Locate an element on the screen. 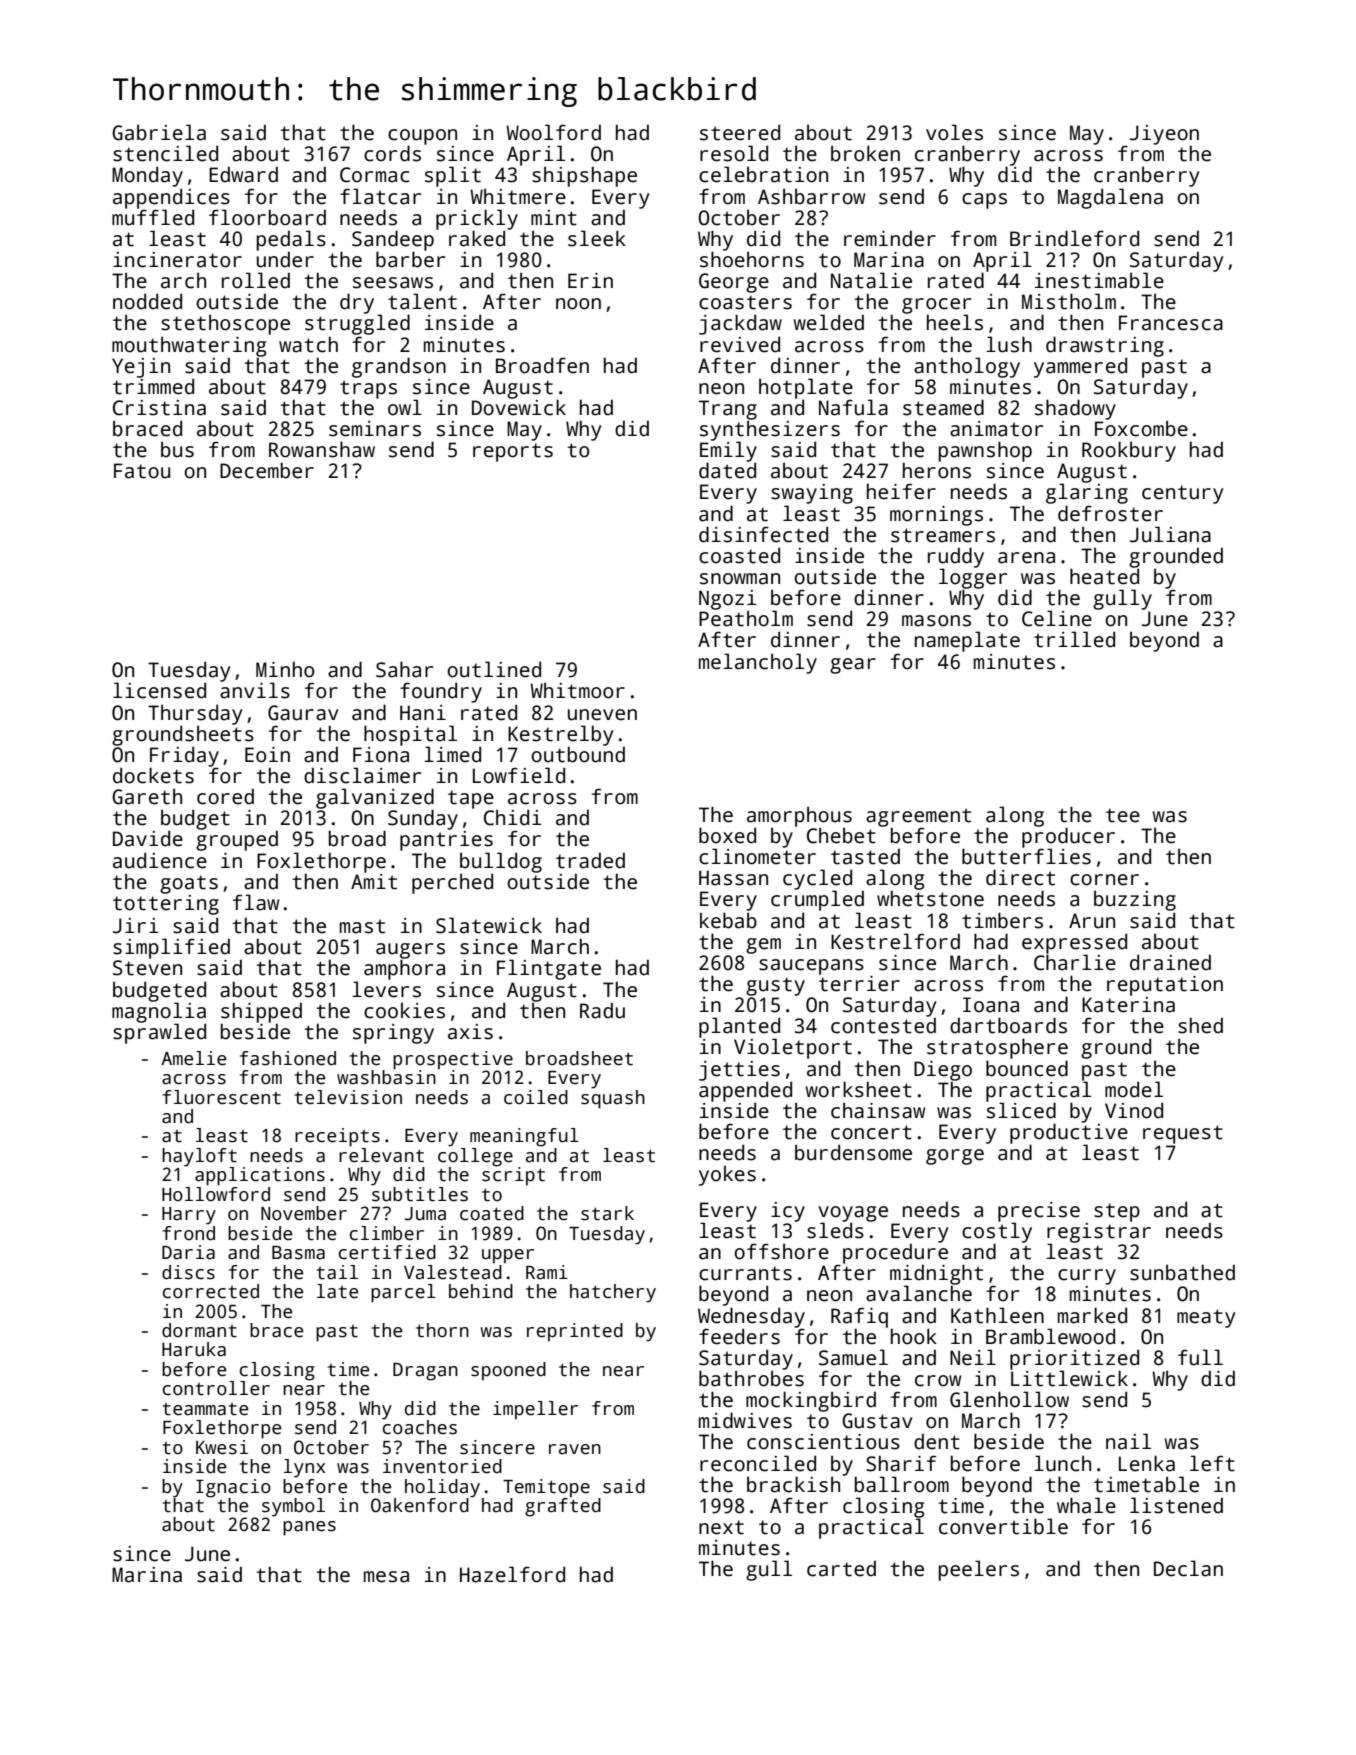 The image size is (1356, 1755). magnolia is located at coordinates (159, 1012).
